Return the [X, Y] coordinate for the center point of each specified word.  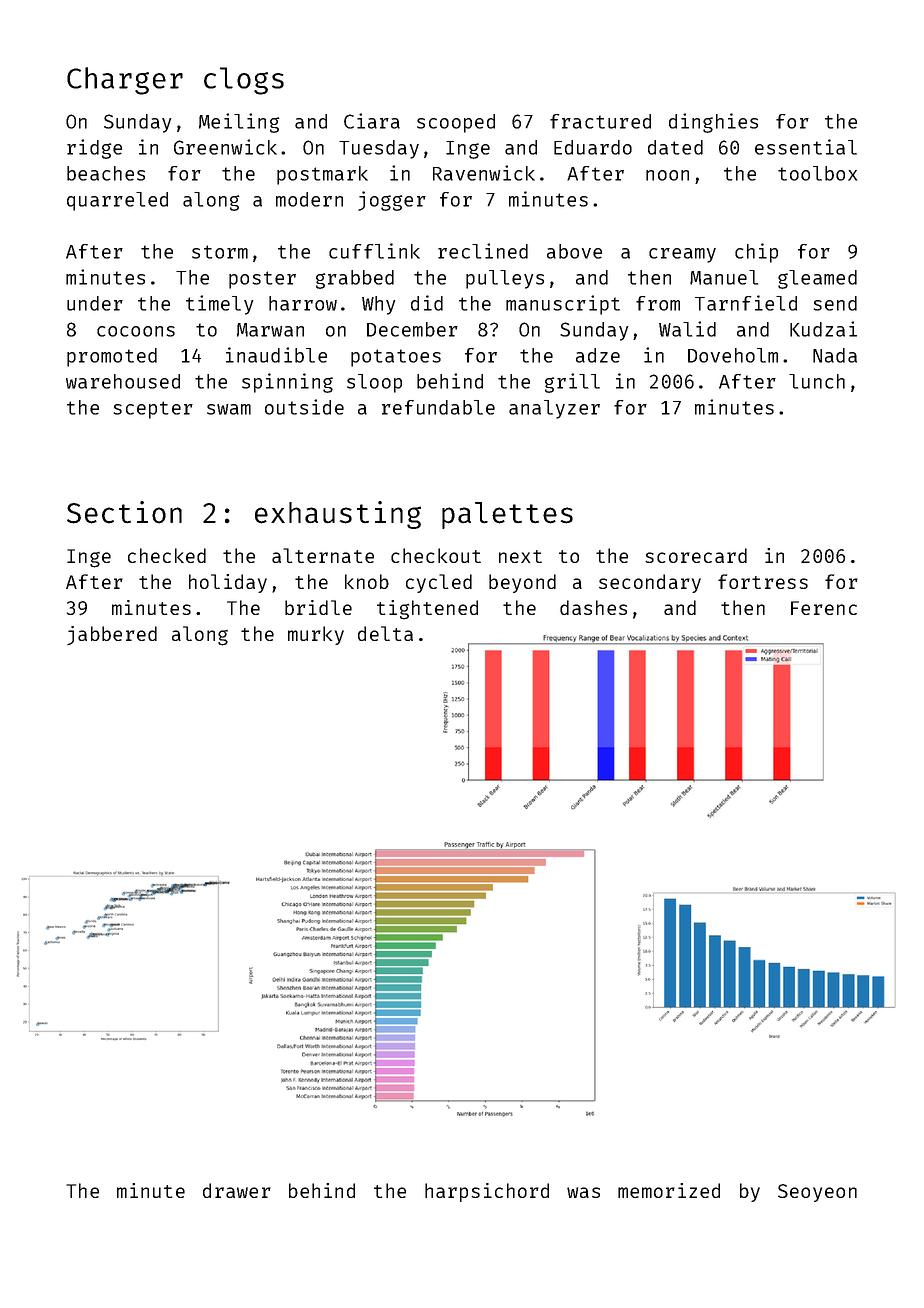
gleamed [817, 279]
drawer [237, 1190]
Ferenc [824, 608]
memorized [669, 1190]
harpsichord [487, 1192]
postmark [322, 175]
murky [316, 635]
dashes [593, 607]
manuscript [563, 305]
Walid [687, 329]
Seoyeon [817, 1193]
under [95, 303]
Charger [125, 81]
